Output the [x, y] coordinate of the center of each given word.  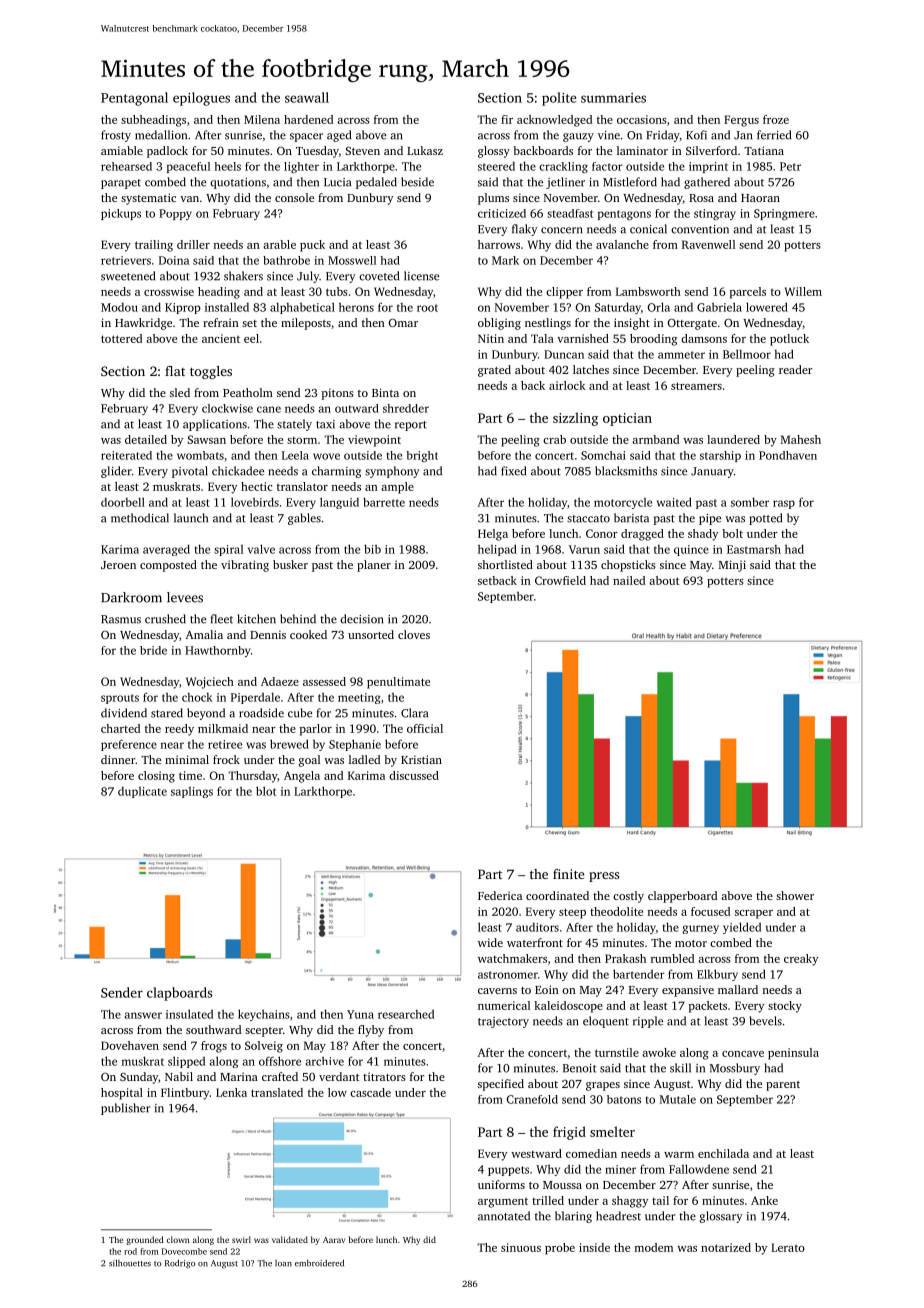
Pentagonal [134, 99]
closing [156, 777]
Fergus [741, 121]
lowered [767, 307]
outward [357, 408]
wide [490, 942]
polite [559, 99]
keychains [264, 1015]
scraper [754, 914]
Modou [119, 307]
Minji [732, 566]
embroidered [319, 1263]
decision [362, 619]
